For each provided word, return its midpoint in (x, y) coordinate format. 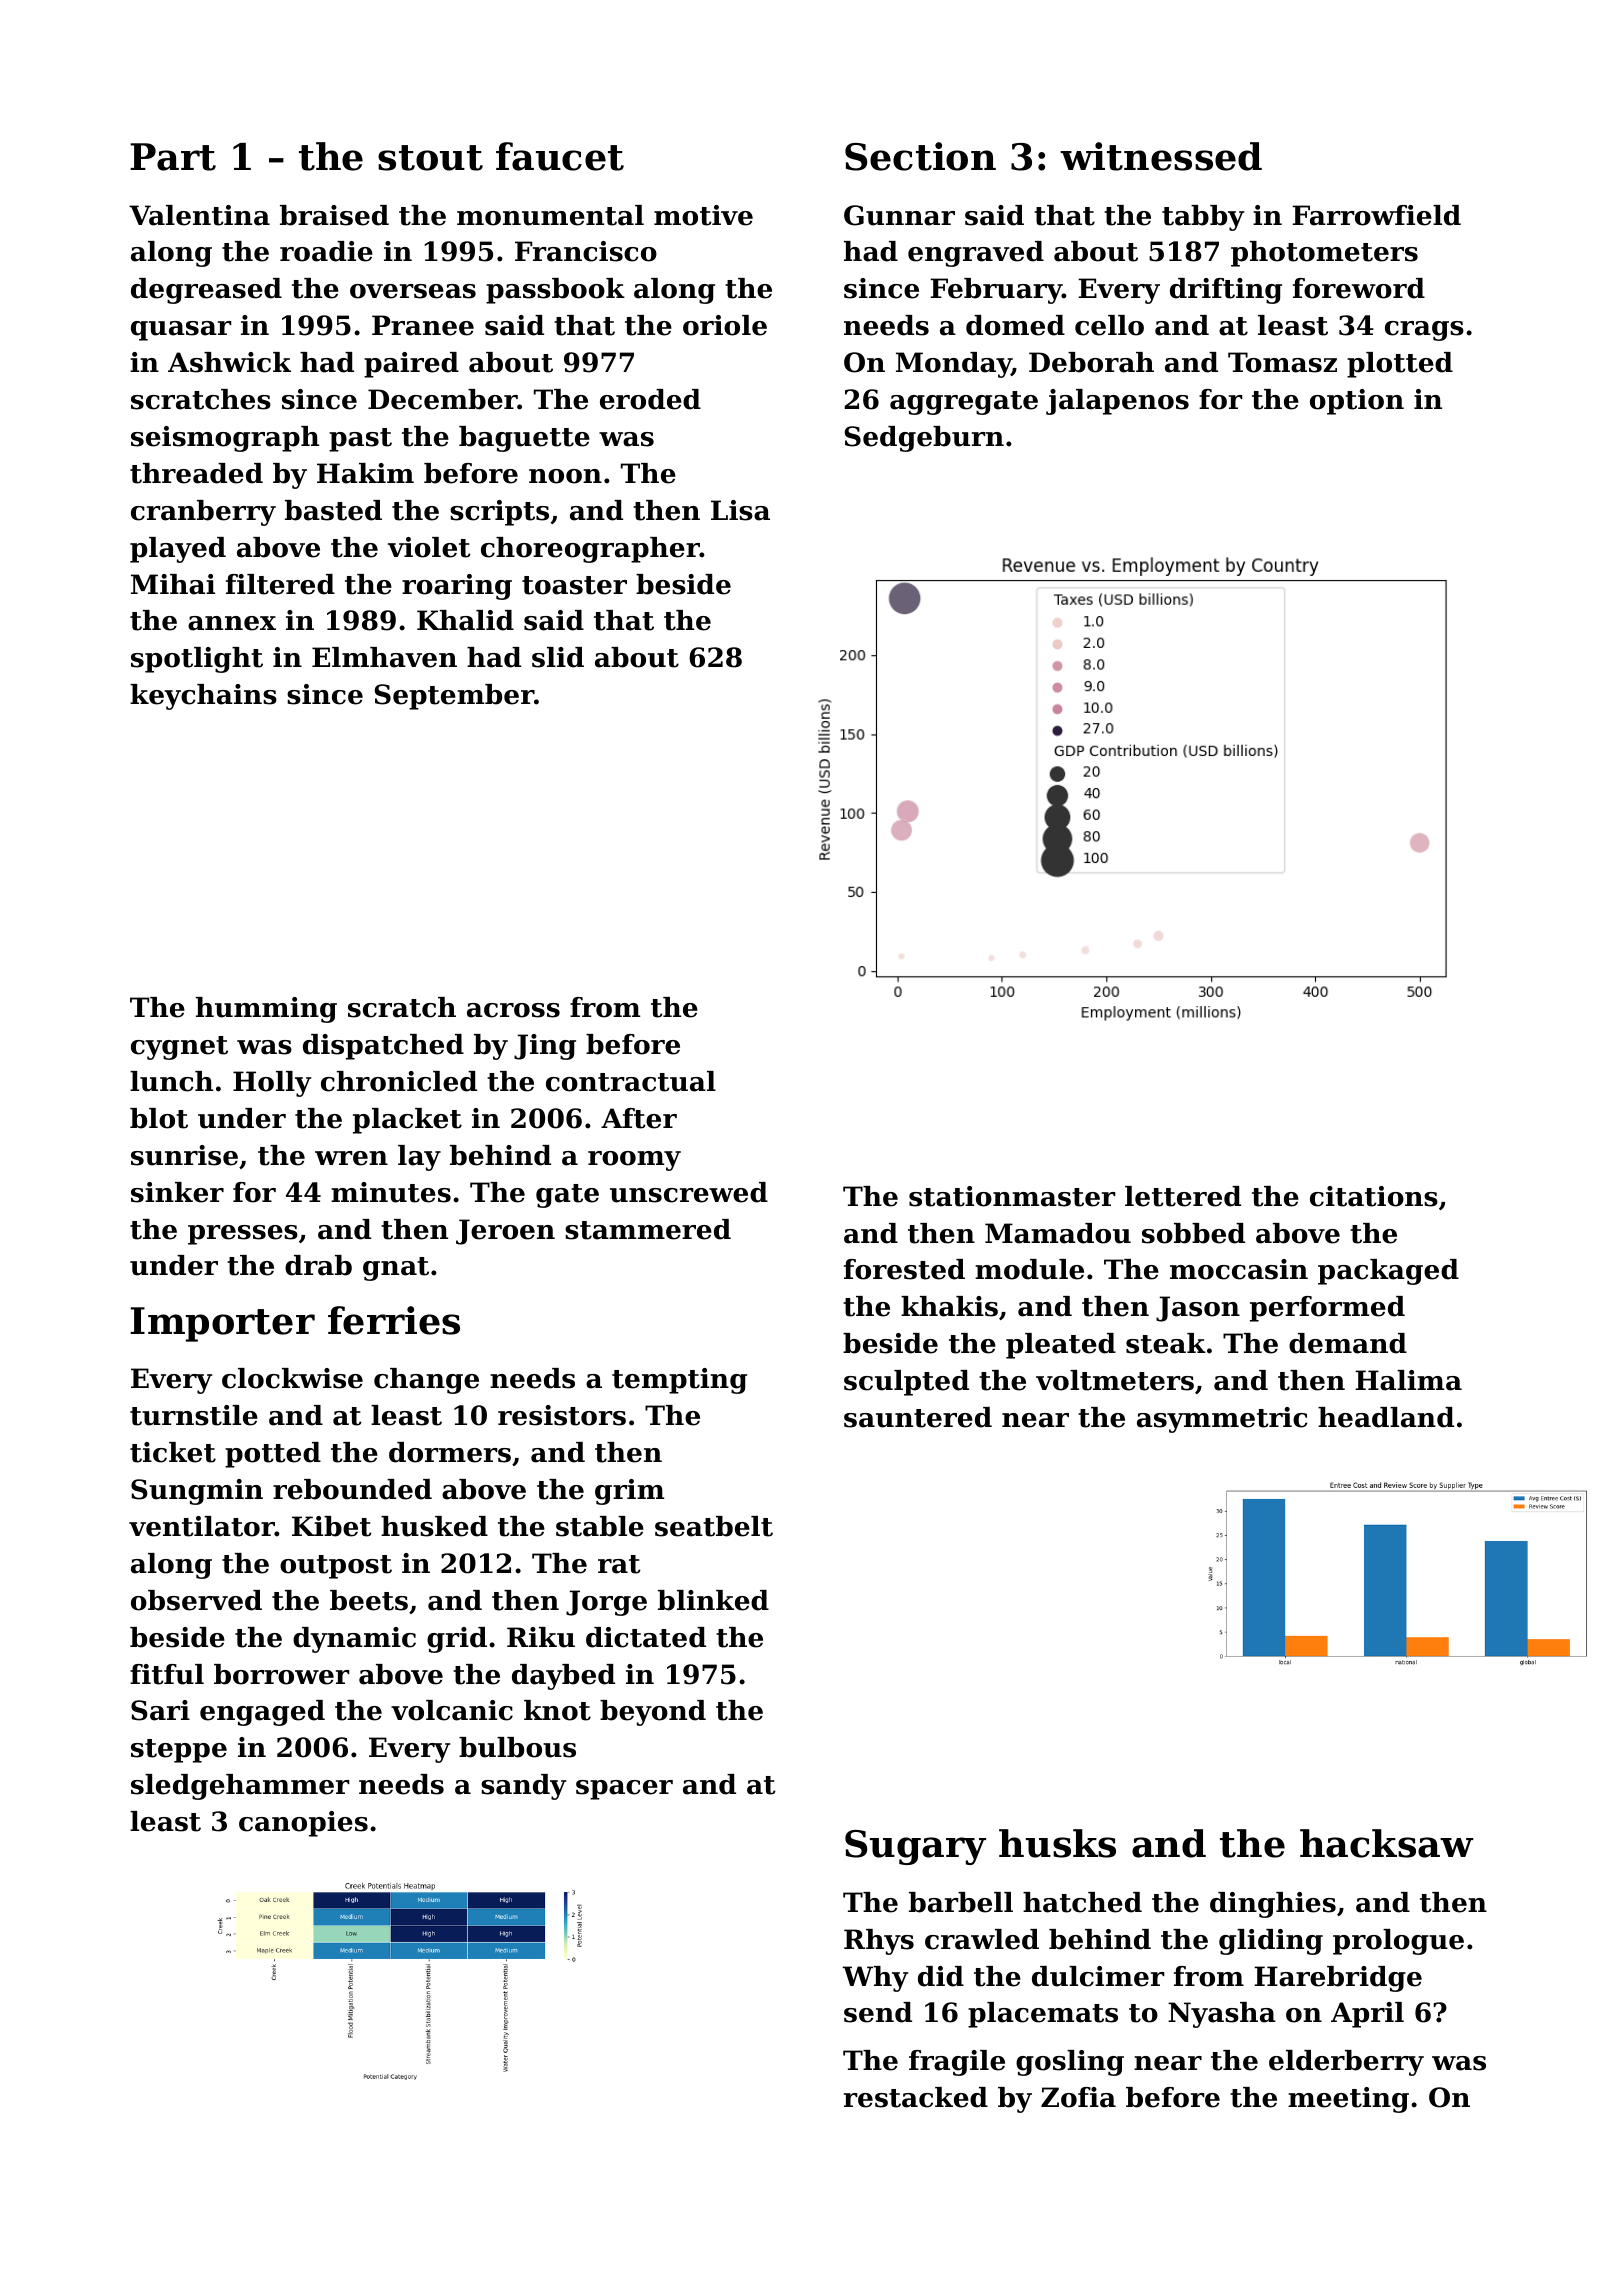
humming (266, 1010)
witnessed (1161, 156)
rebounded (352, 1489)
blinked (713, 1600)
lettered (1183, 1196)
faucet (560, 156)
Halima (1408, 1380)
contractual (631, 1081)
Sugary (915, 1847)
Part (173, 157)
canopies (303, 1824)
